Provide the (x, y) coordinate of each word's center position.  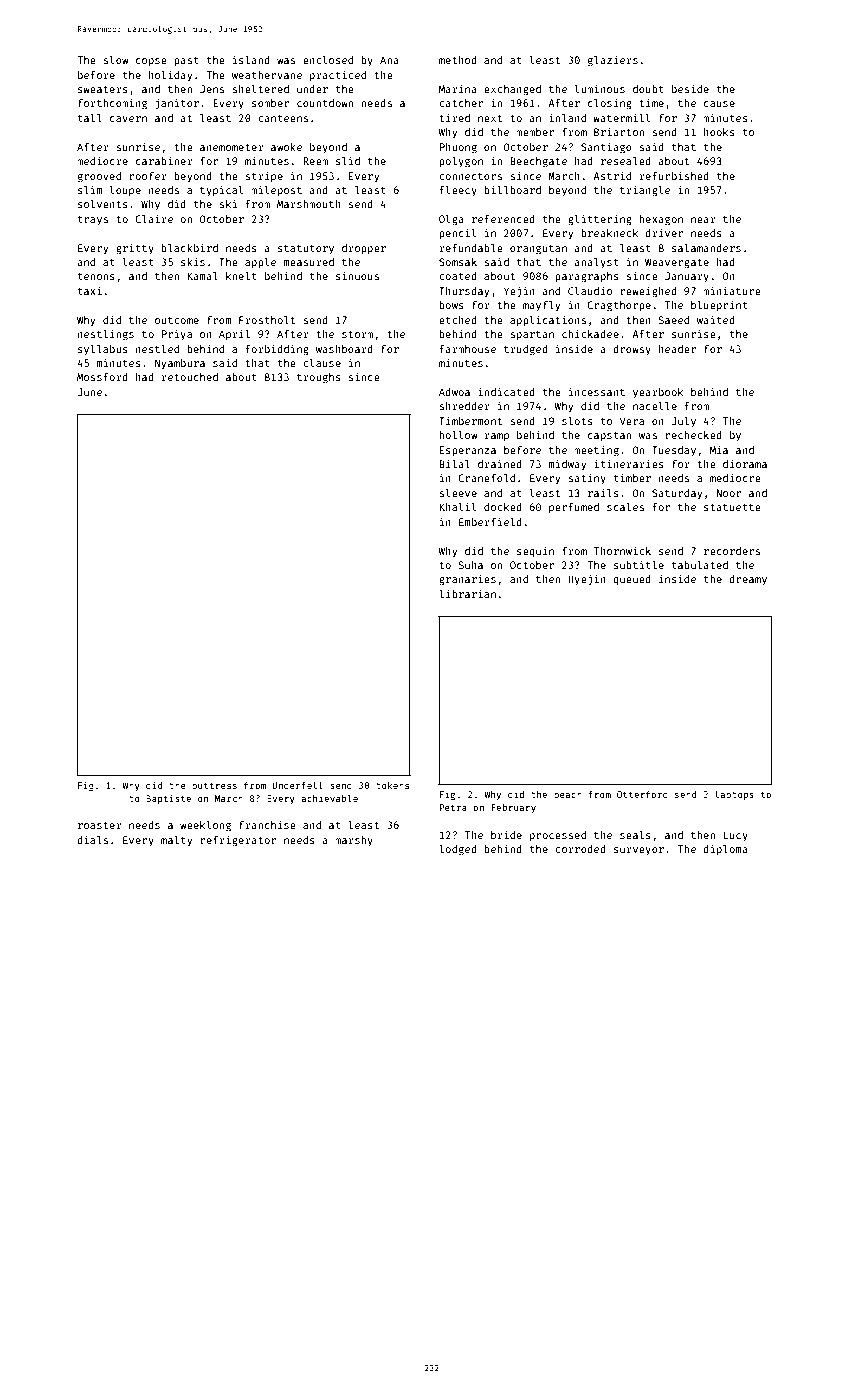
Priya (177, 335)
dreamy (748, 580)
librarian (467, 593)
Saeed (673, 320)
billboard (512, 189)
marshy (354, 841)
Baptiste (168, 799)
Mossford (102, 377)
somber (270, 103)
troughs (319, 378)
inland (567, 117)
